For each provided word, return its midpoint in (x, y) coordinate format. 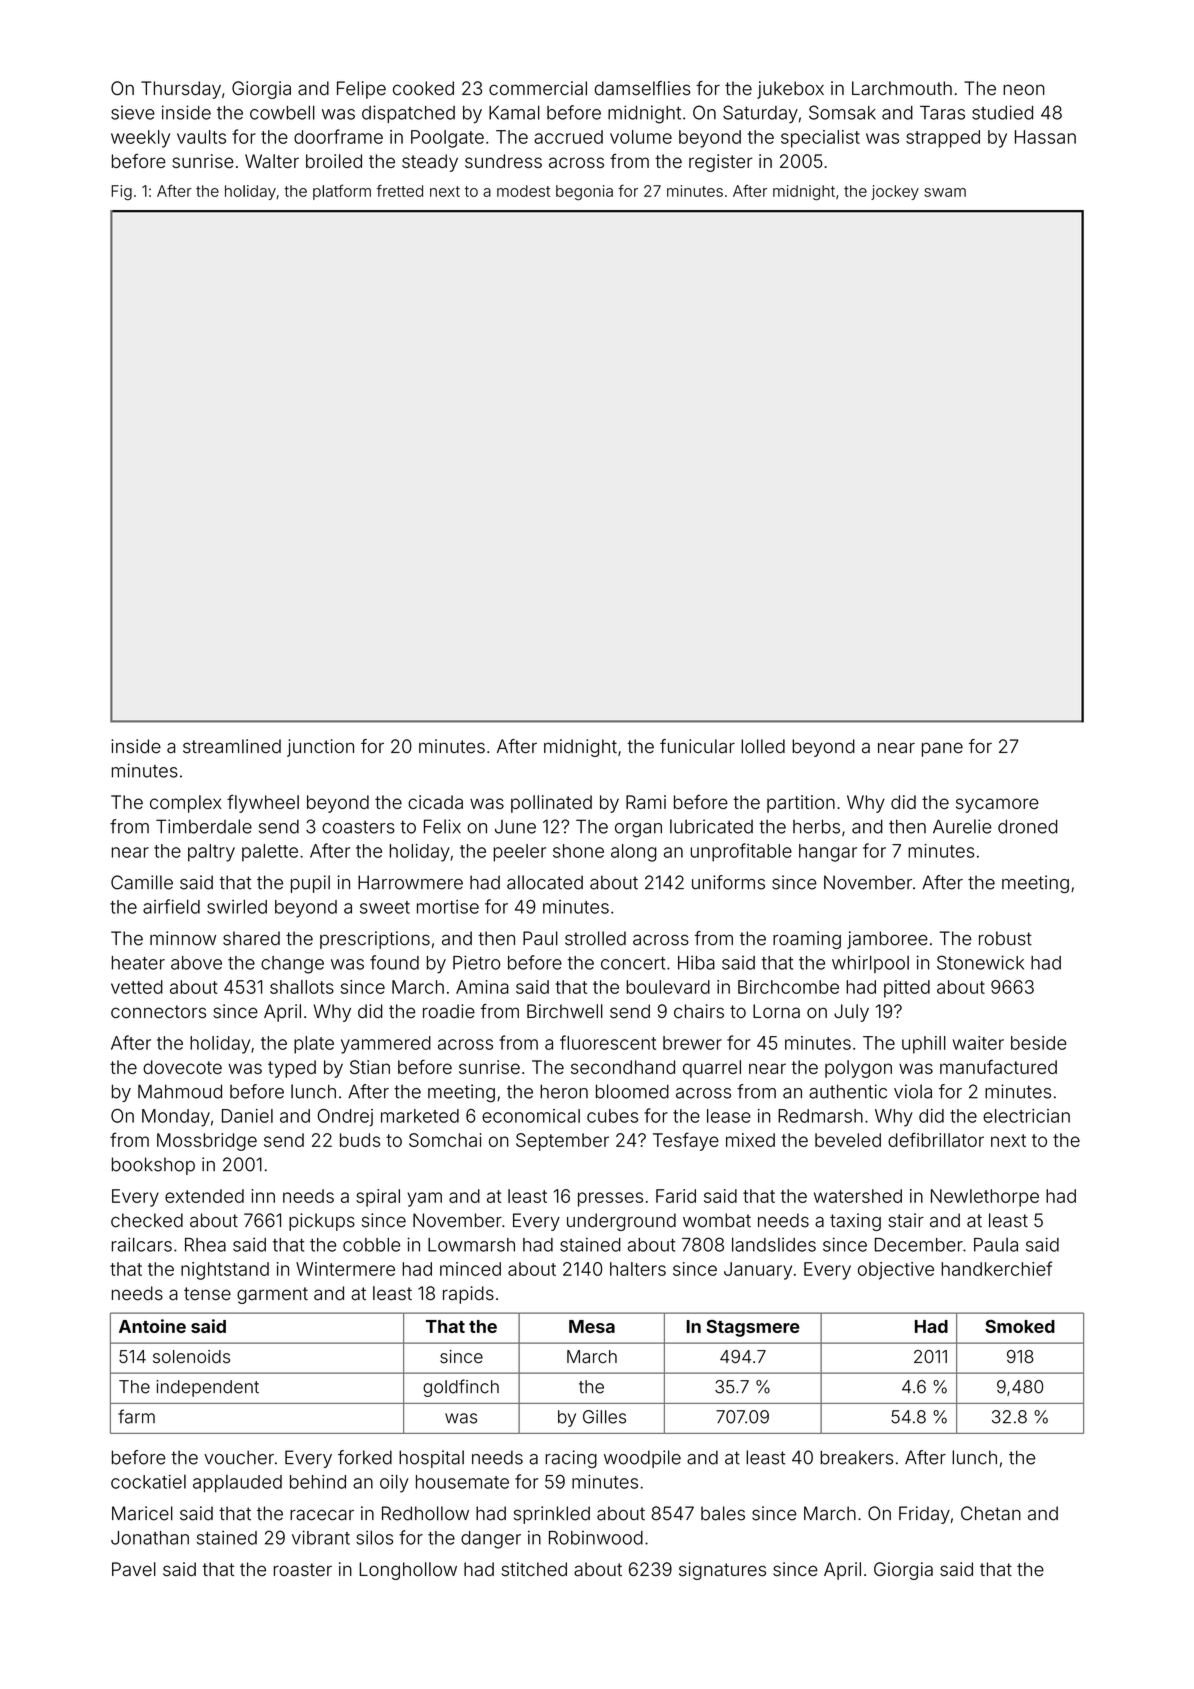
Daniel (247, 1116)
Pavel (134, 1569)
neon (1023, 90)
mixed (750, 1140)
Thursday (181, 90)
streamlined (232, 746)
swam (945, 192)
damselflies (643, 88)
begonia (584, 192)
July (851, 1013)
